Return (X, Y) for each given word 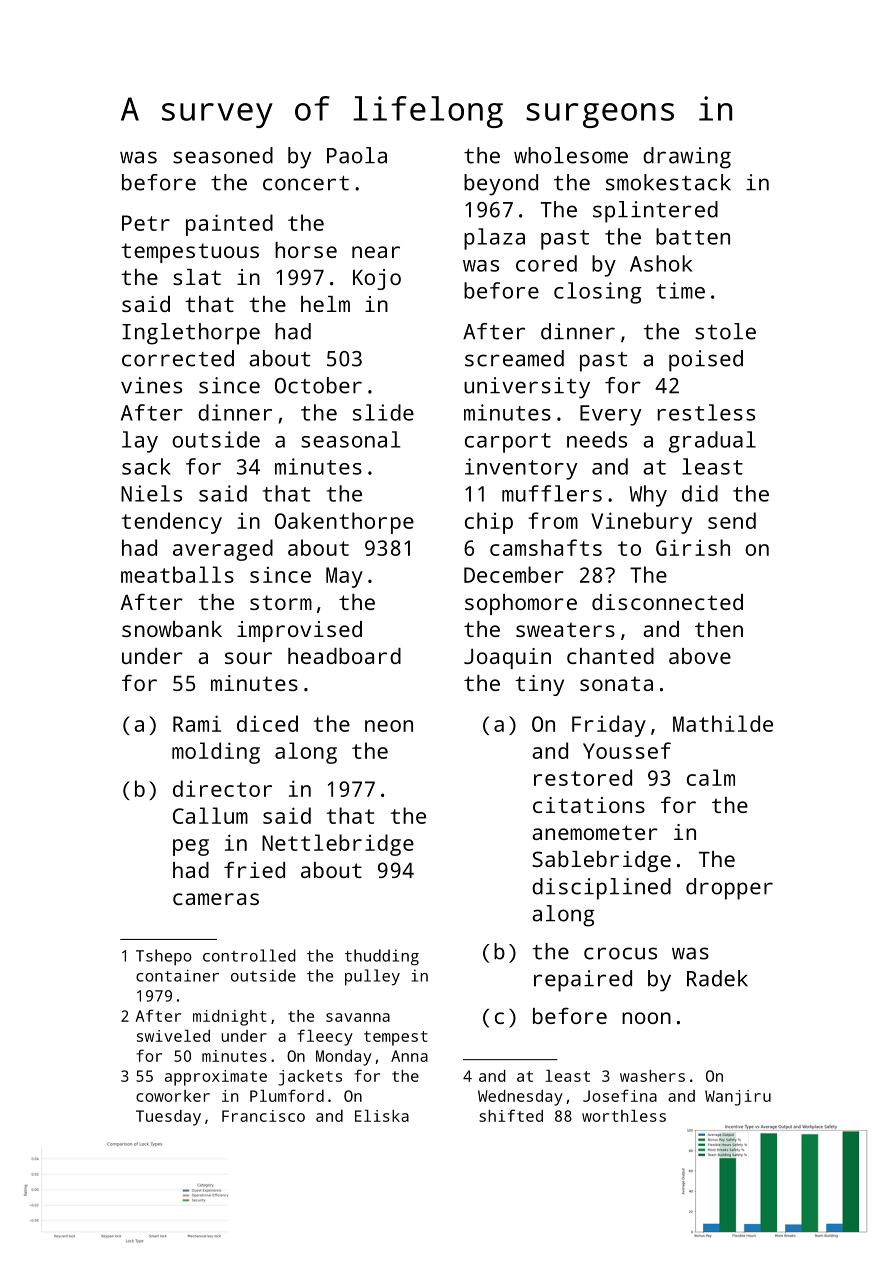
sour (248, 658)
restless (706, 412)
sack (146, 466)
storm (281, 602)
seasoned (223, 155)
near (376, 252)
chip (489, 523)
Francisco (263, 1116)
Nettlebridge (338, 845)
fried (254, 869)
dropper (729, 889)
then (719, 629)
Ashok (661, 263)
